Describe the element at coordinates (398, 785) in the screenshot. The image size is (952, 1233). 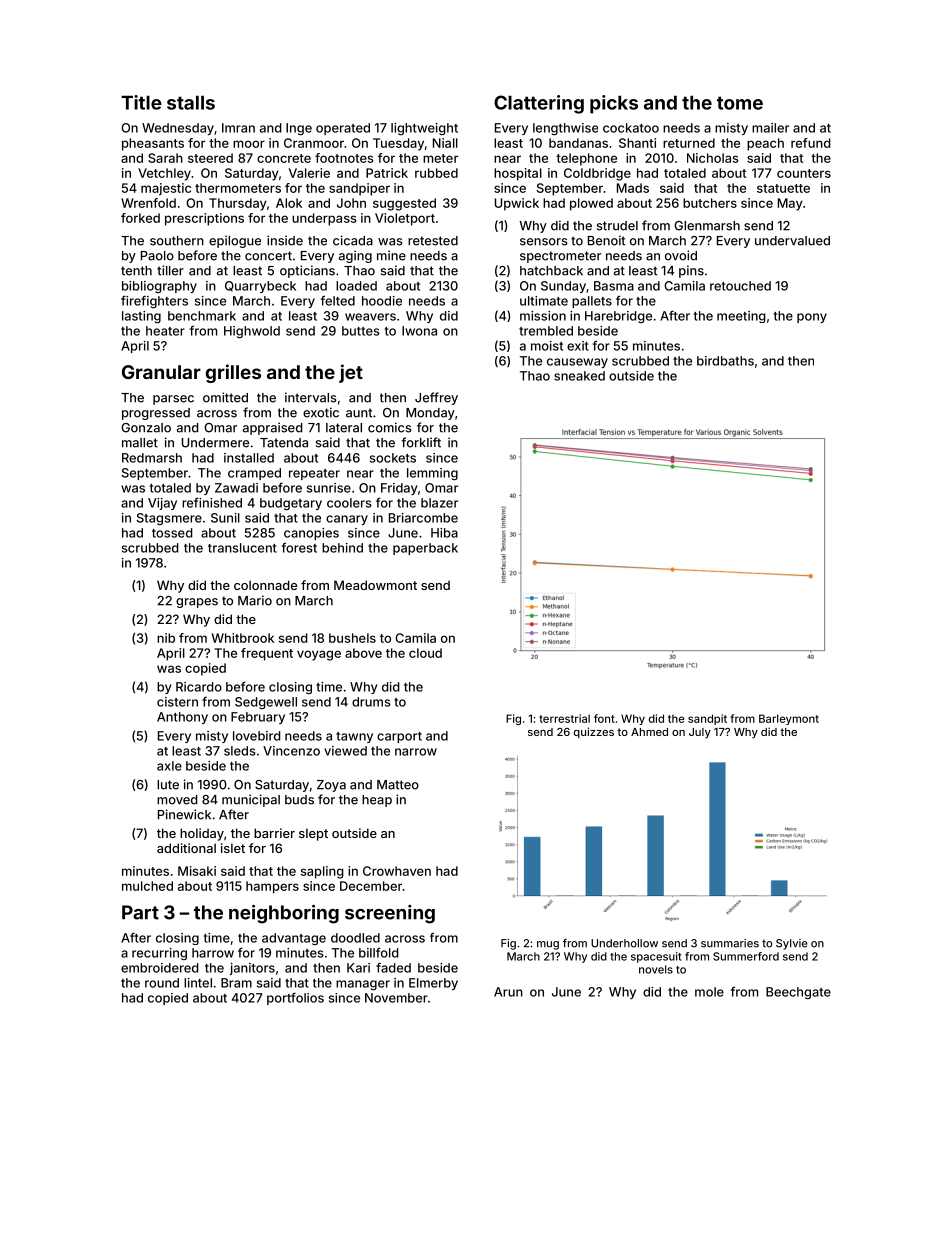
I see `Matteo` at that location.
